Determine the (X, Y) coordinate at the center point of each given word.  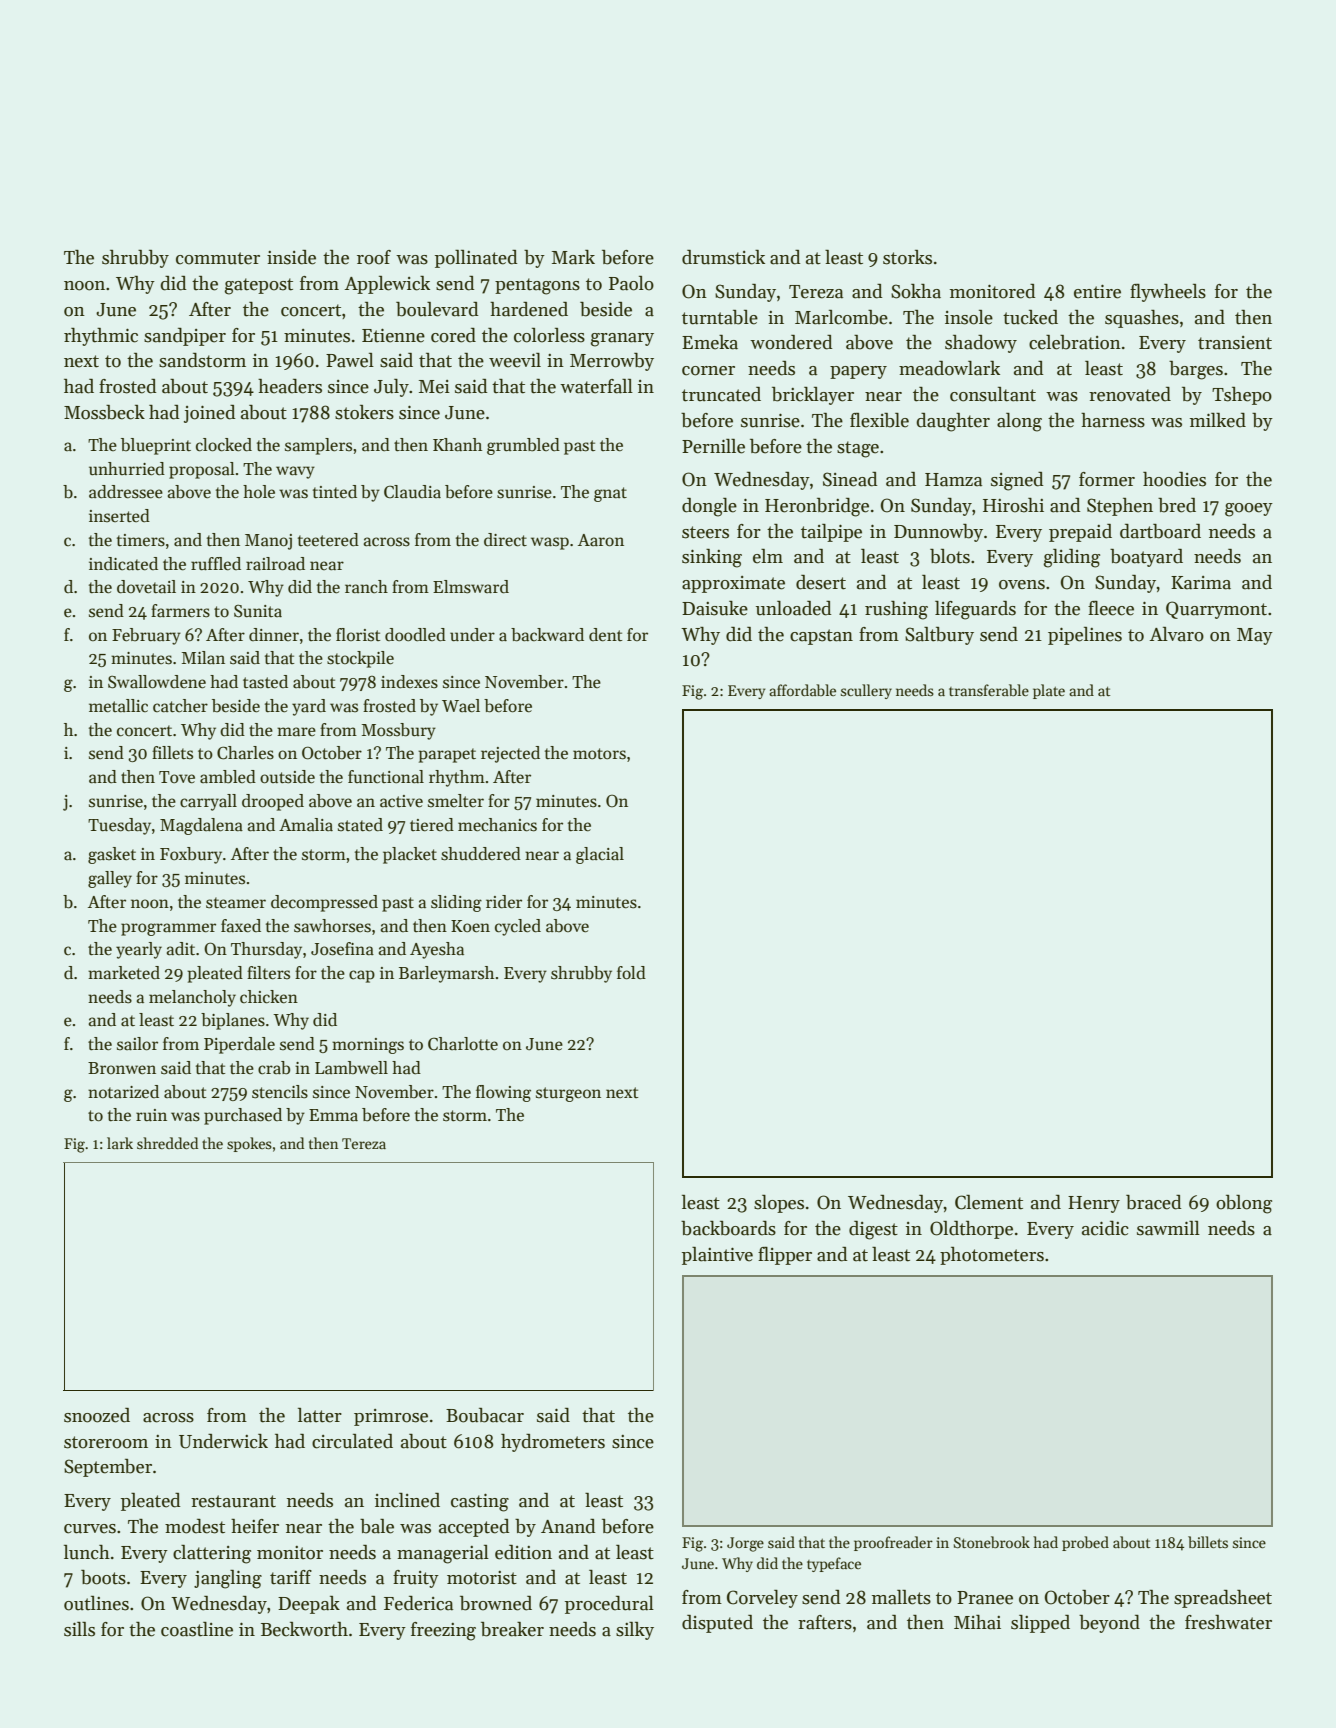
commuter (218, 258)
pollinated (476, 259)
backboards (728, 1228)
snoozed (97, 1415)
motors (599, 754)
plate (1049, 691)
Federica (418, 1603)
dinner (274, 634)
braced (1154, 1202)
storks (907, 257)
